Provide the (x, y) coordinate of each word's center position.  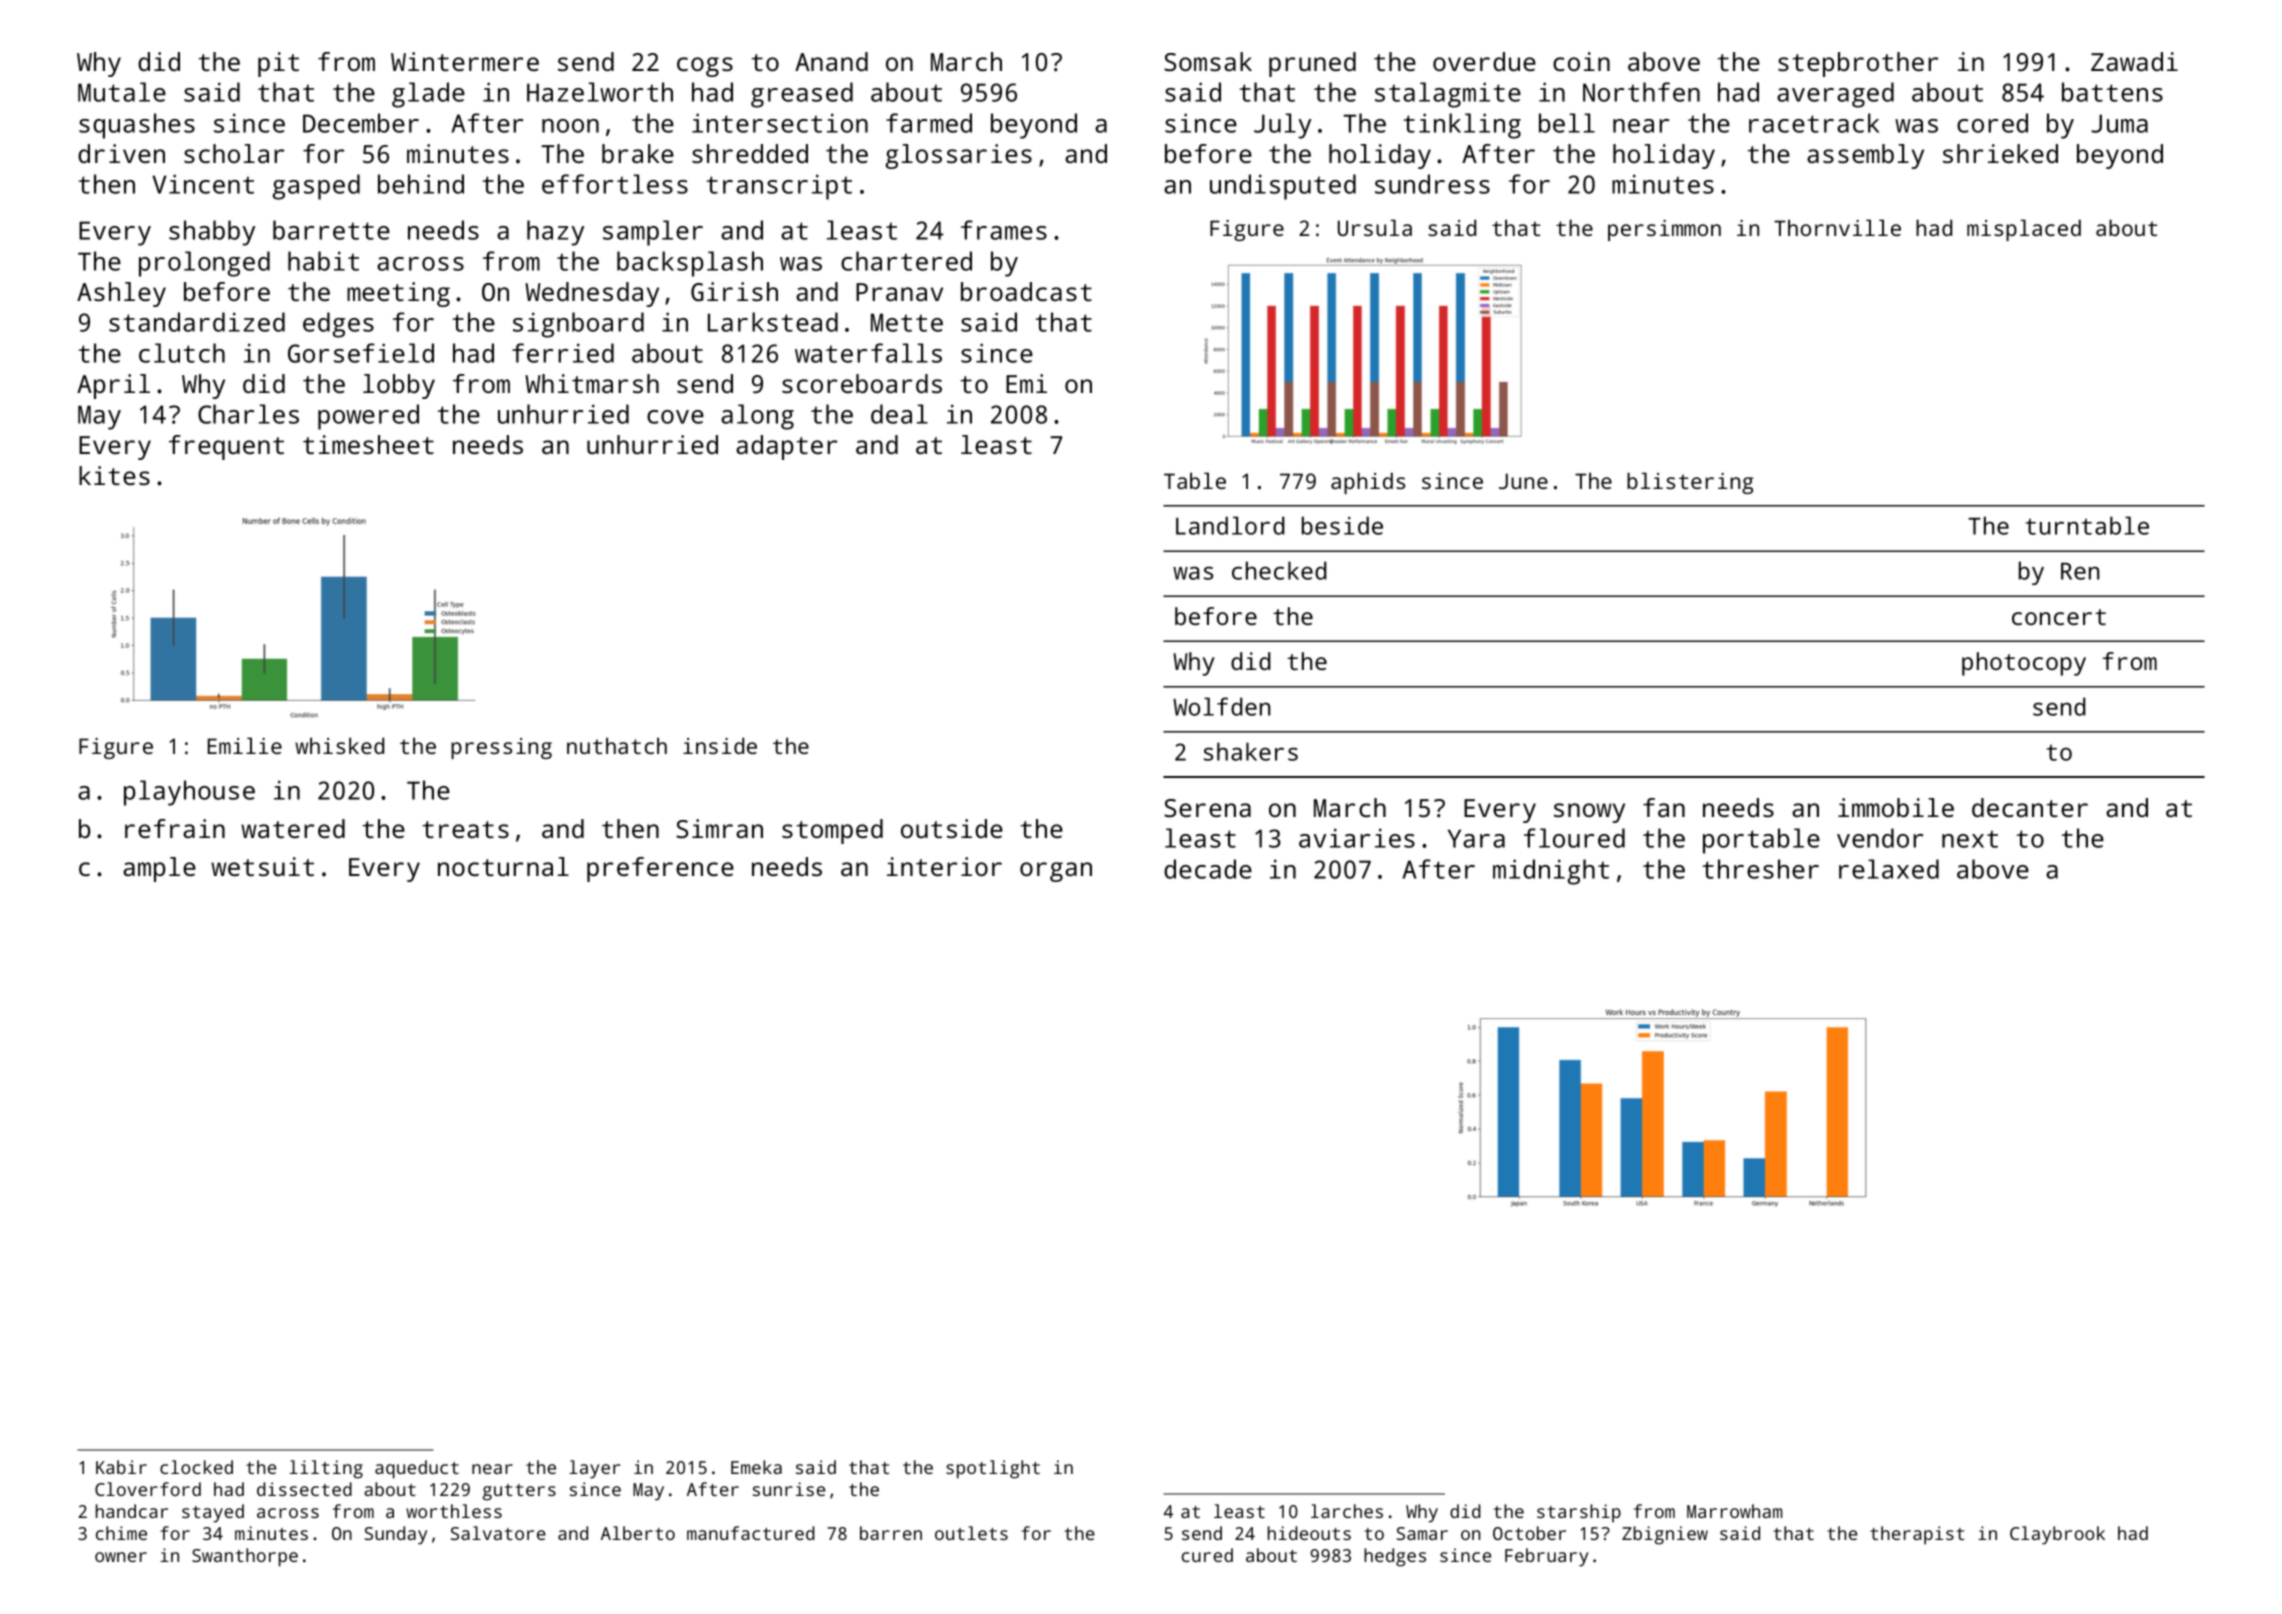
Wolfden (1221, 706)
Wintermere (465, 61)
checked (1279, 570)
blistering (1690, 483)
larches (1347, 1511)
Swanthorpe (245, 1557)
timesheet (368, 444)
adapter (786, 447)
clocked (196, 1467)
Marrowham (1734, 1511)
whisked (339, 745)
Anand (831, 61)
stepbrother (1858, 64)
